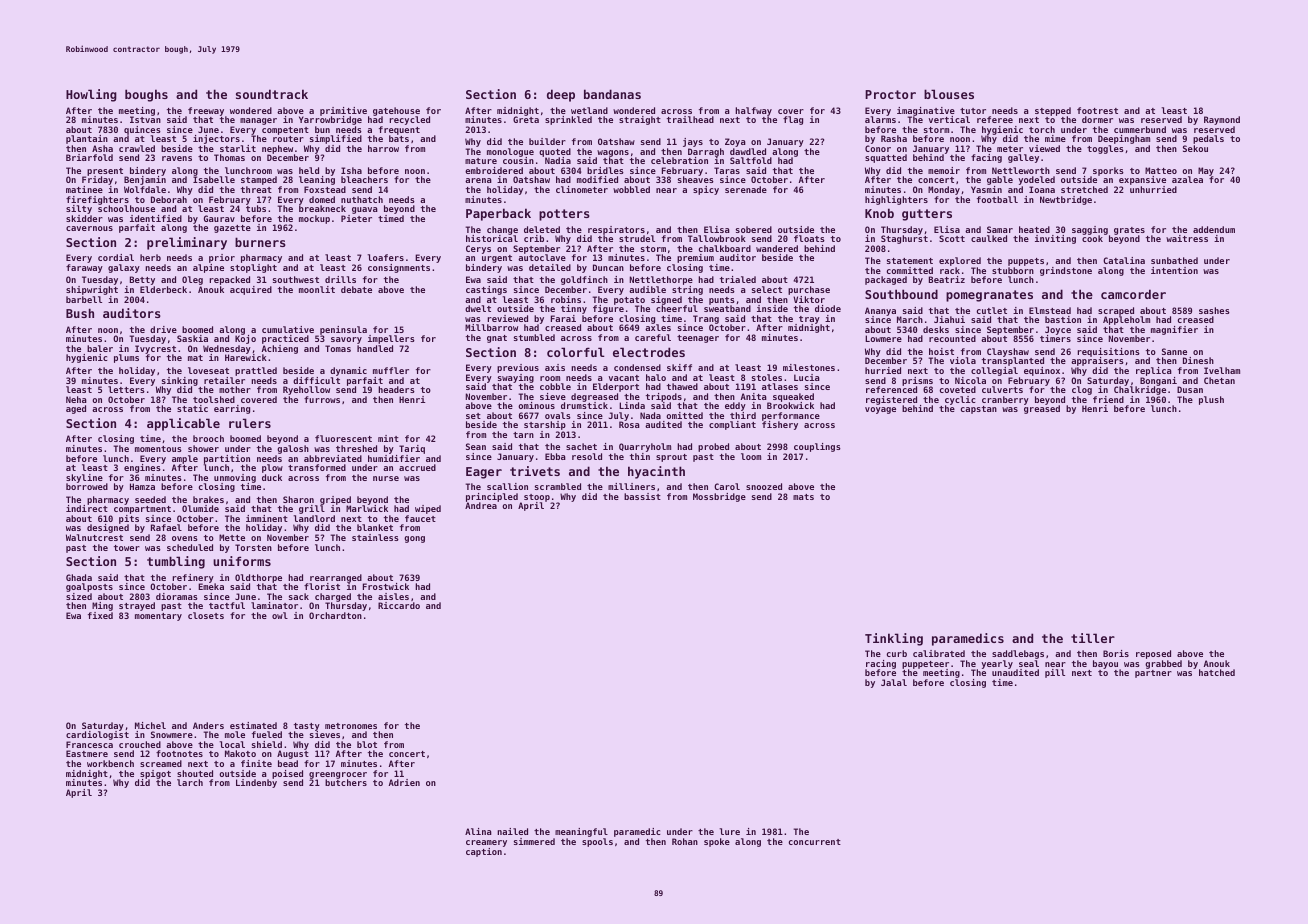 This screenshot has height=924, width=1308. Describe the element at coordinates (1222, 120) in the screenshot. I see `Raymond` at that location.
